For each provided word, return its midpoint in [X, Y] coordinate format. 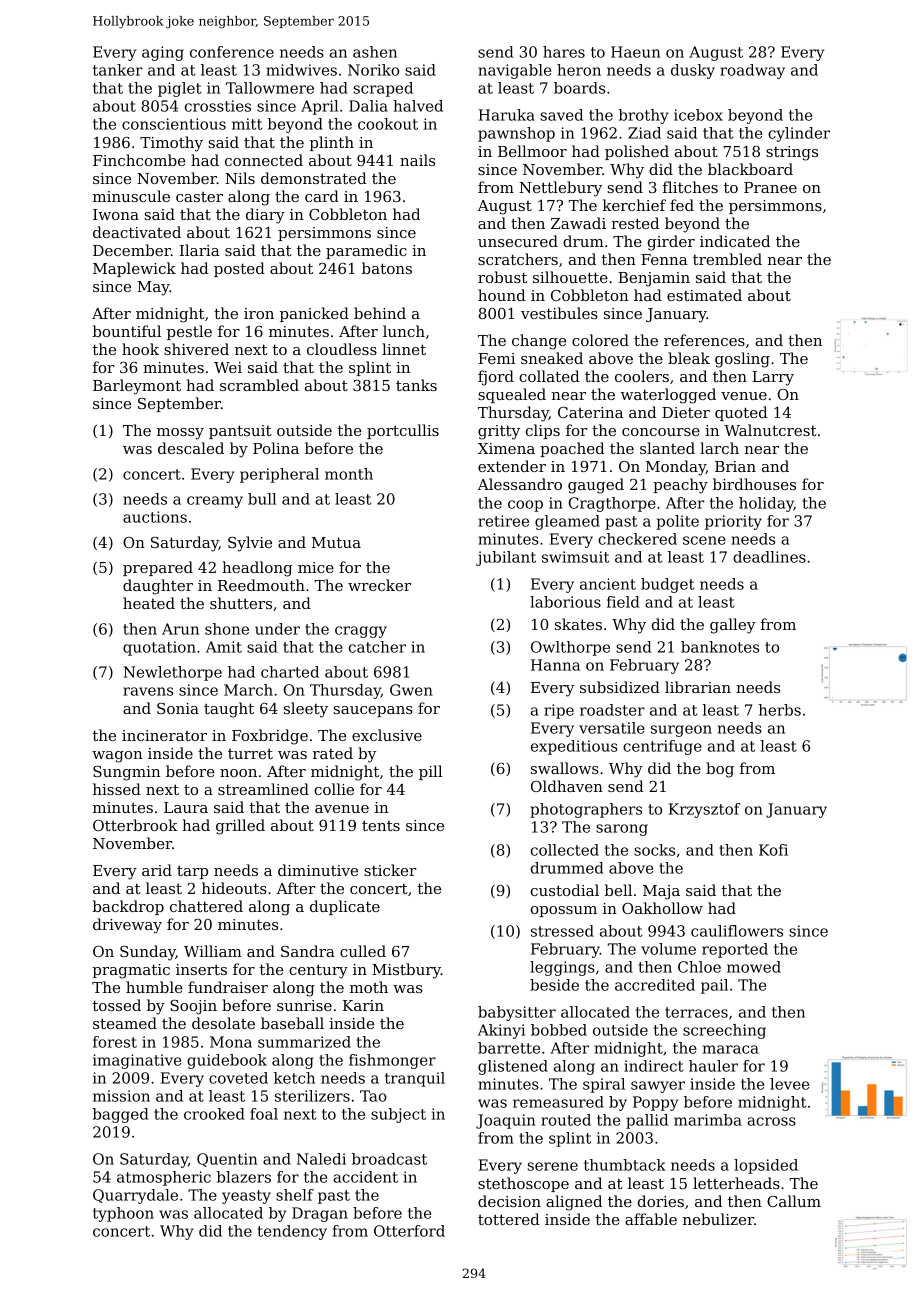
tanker [118, 70]
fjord [496, 378]
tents [381, 825]
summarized [304, 1042]
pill [430, 772]
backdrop [128, 907]
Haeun [635, 52]
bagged [120, 1115]
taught [229, 710]
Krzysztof [704, 810]
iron [259, 313]
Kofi [773, 850]
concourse [661, 432]
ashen [375, 52]
